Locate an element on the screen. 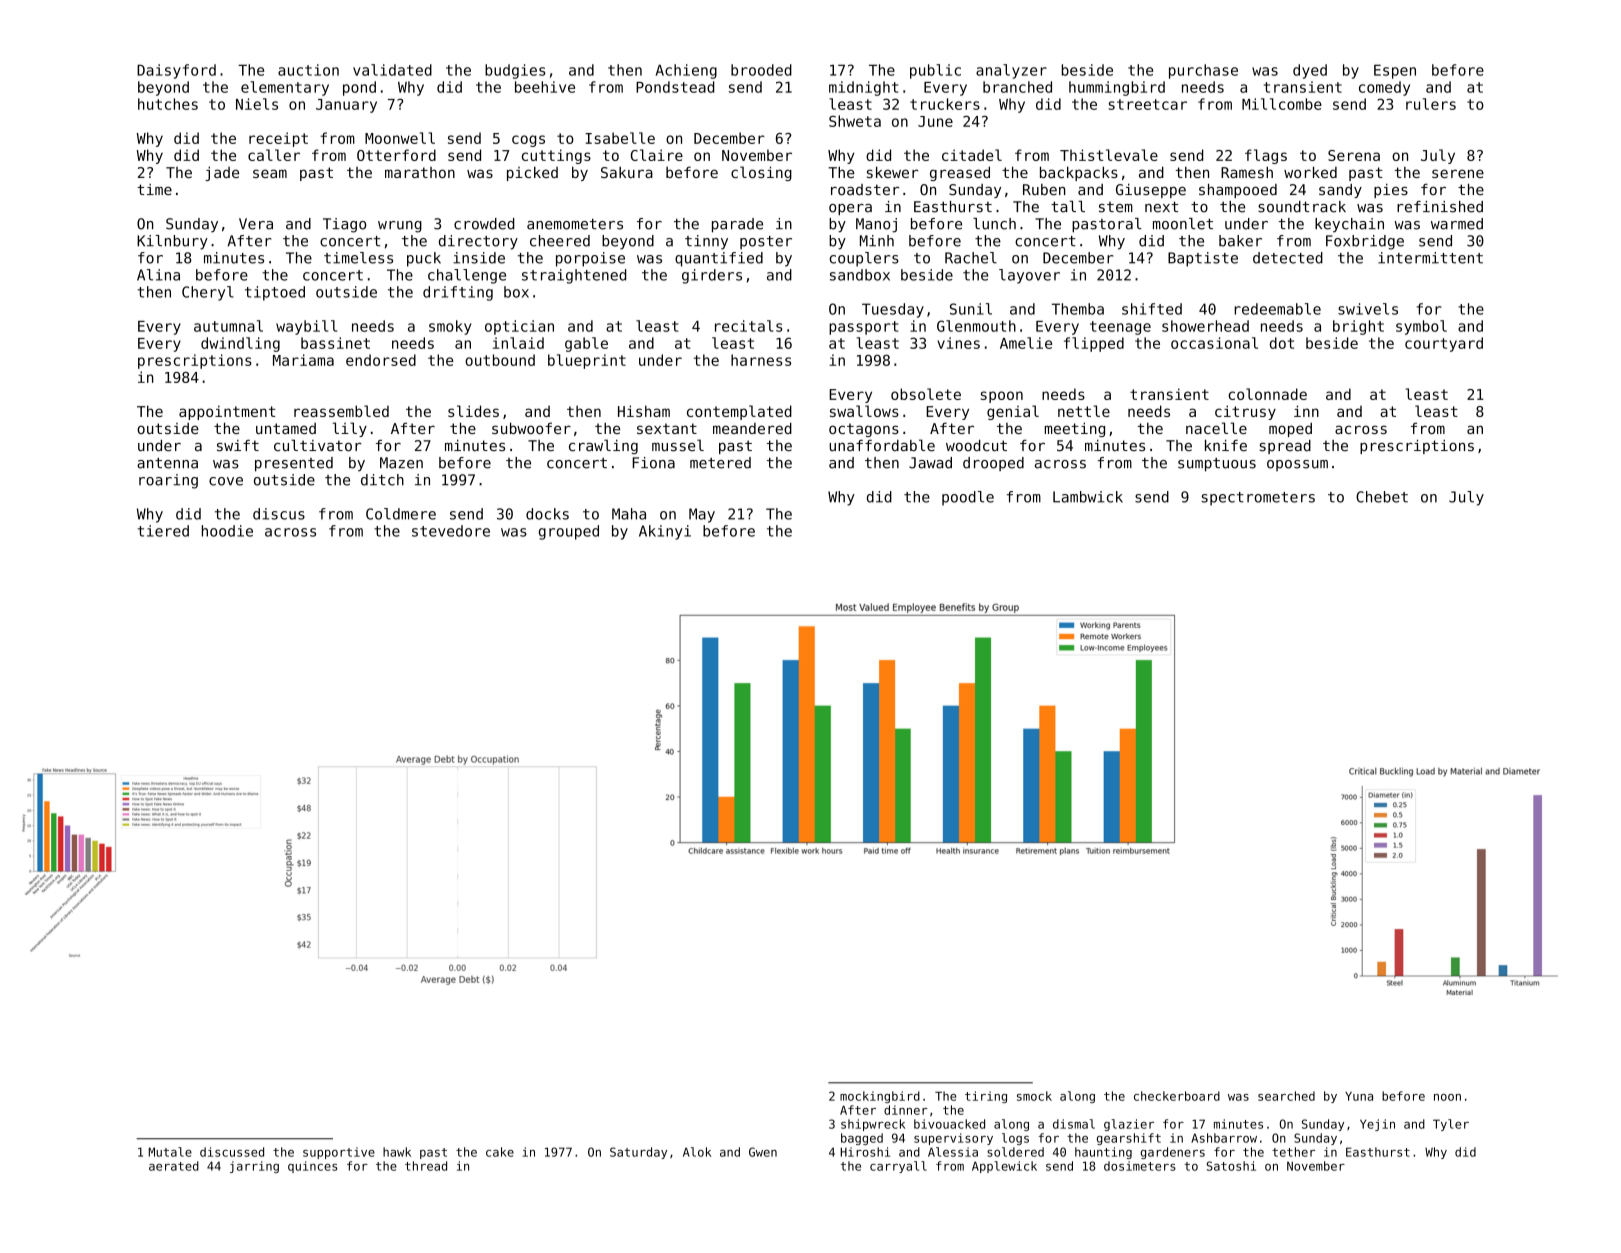 The width and height of the screenshot is (1621, 1253). carryall is located at coordinates (898, 1167).
